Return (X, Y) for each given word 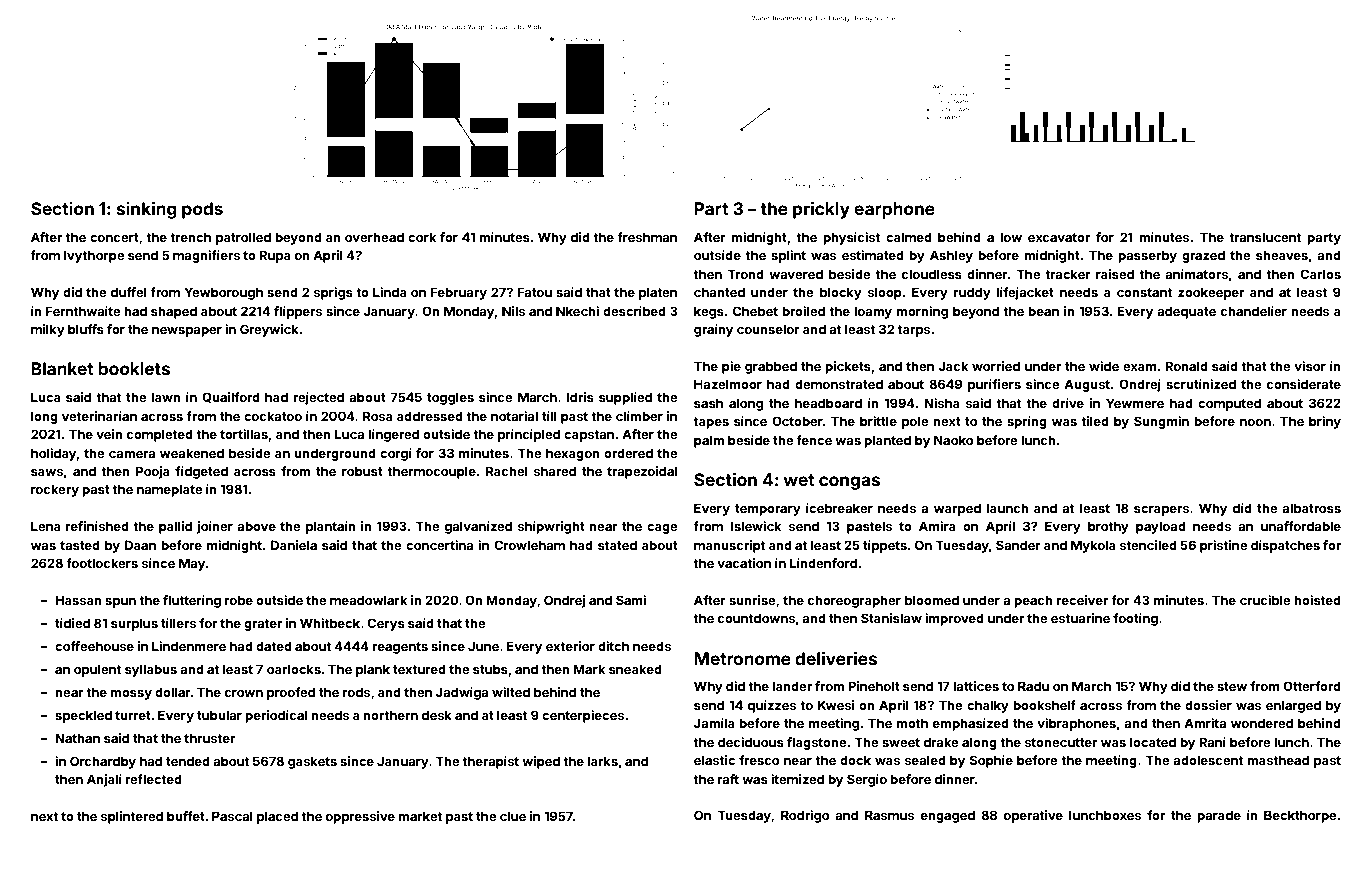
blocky (841, 293)
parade (1219, 816)
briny (1325, 422)
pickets (848, 367)
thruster (209, 738)
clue (513, 816)
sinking (147, 210)
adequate (1186, 312)
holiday (53, 454)
